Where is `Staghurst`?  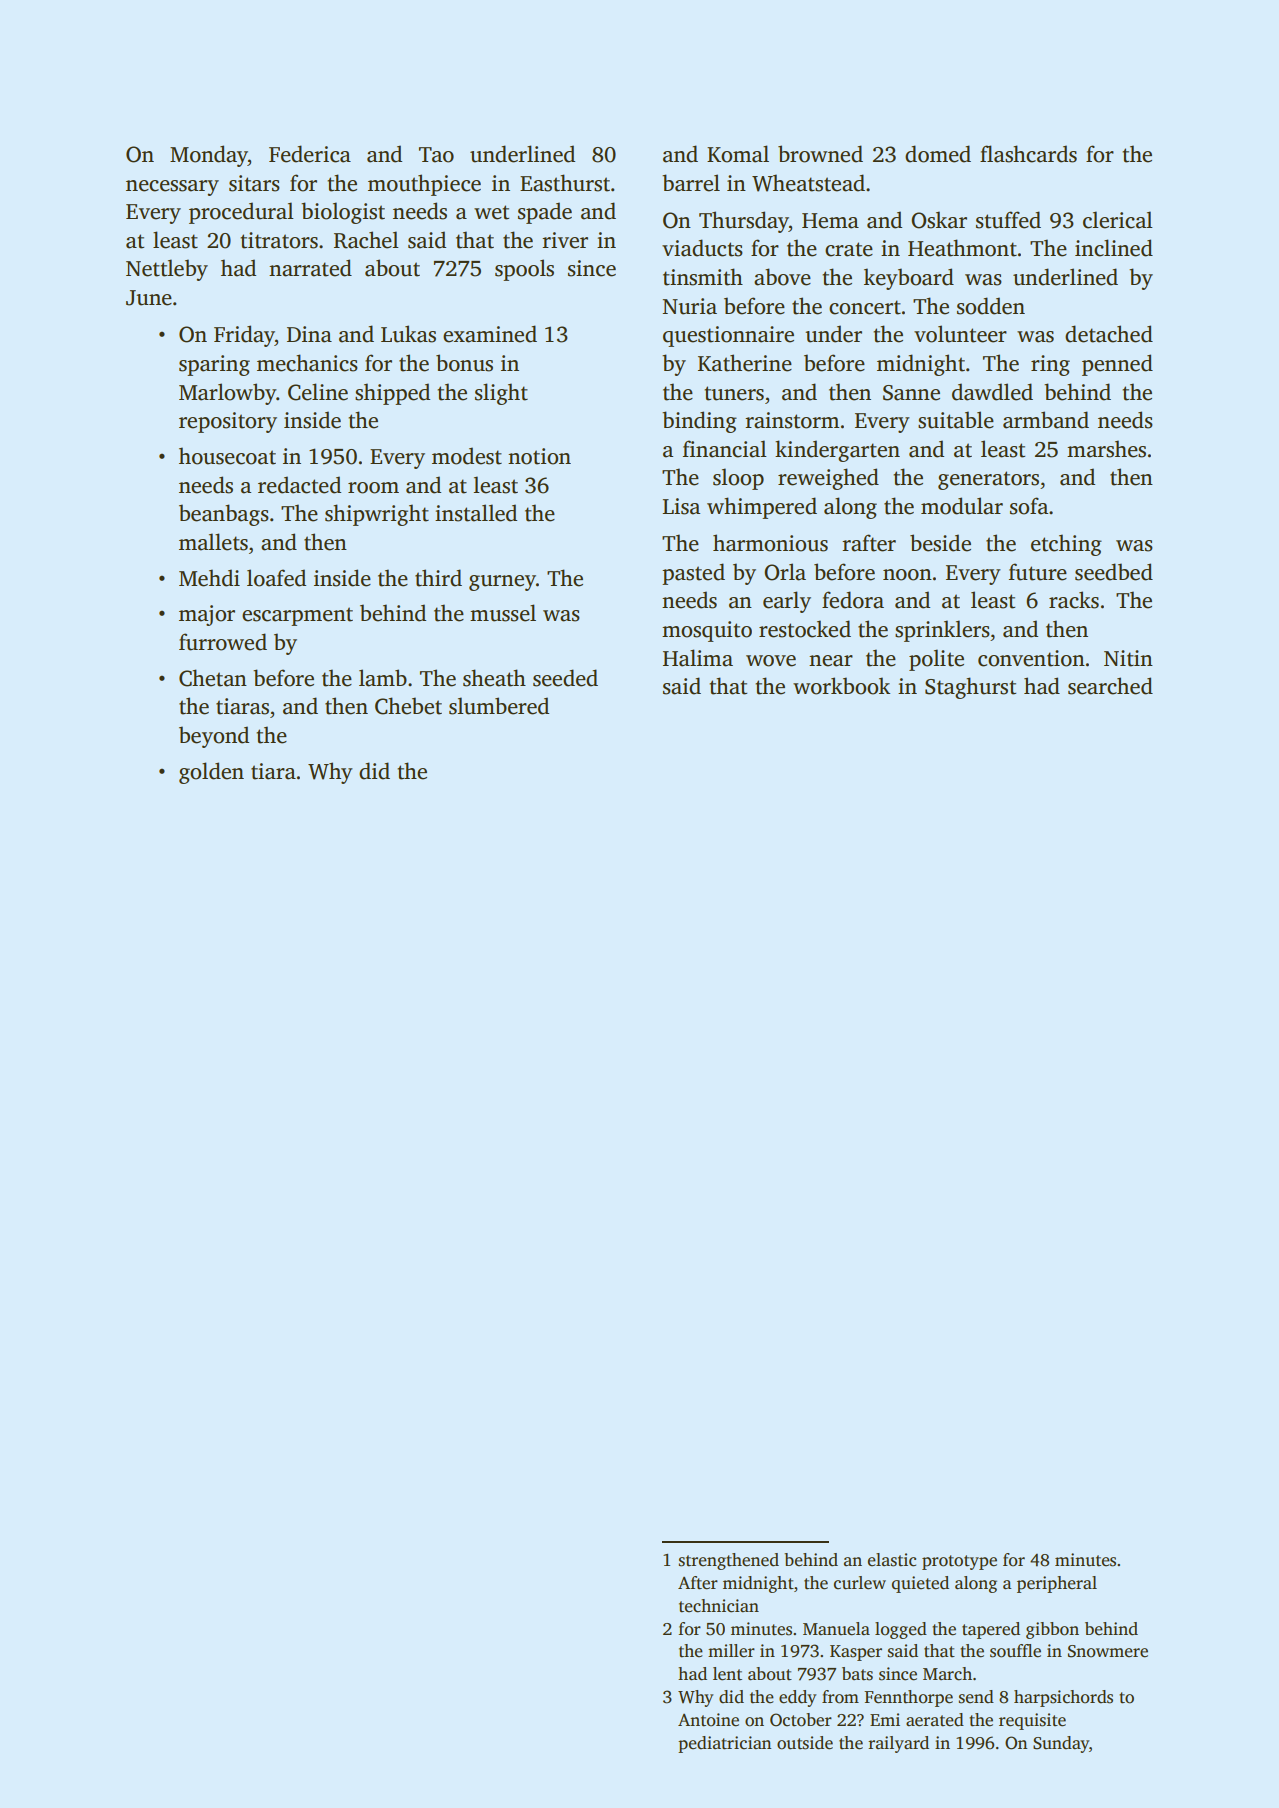 Staghurst is located at coordinates (970, 688).
